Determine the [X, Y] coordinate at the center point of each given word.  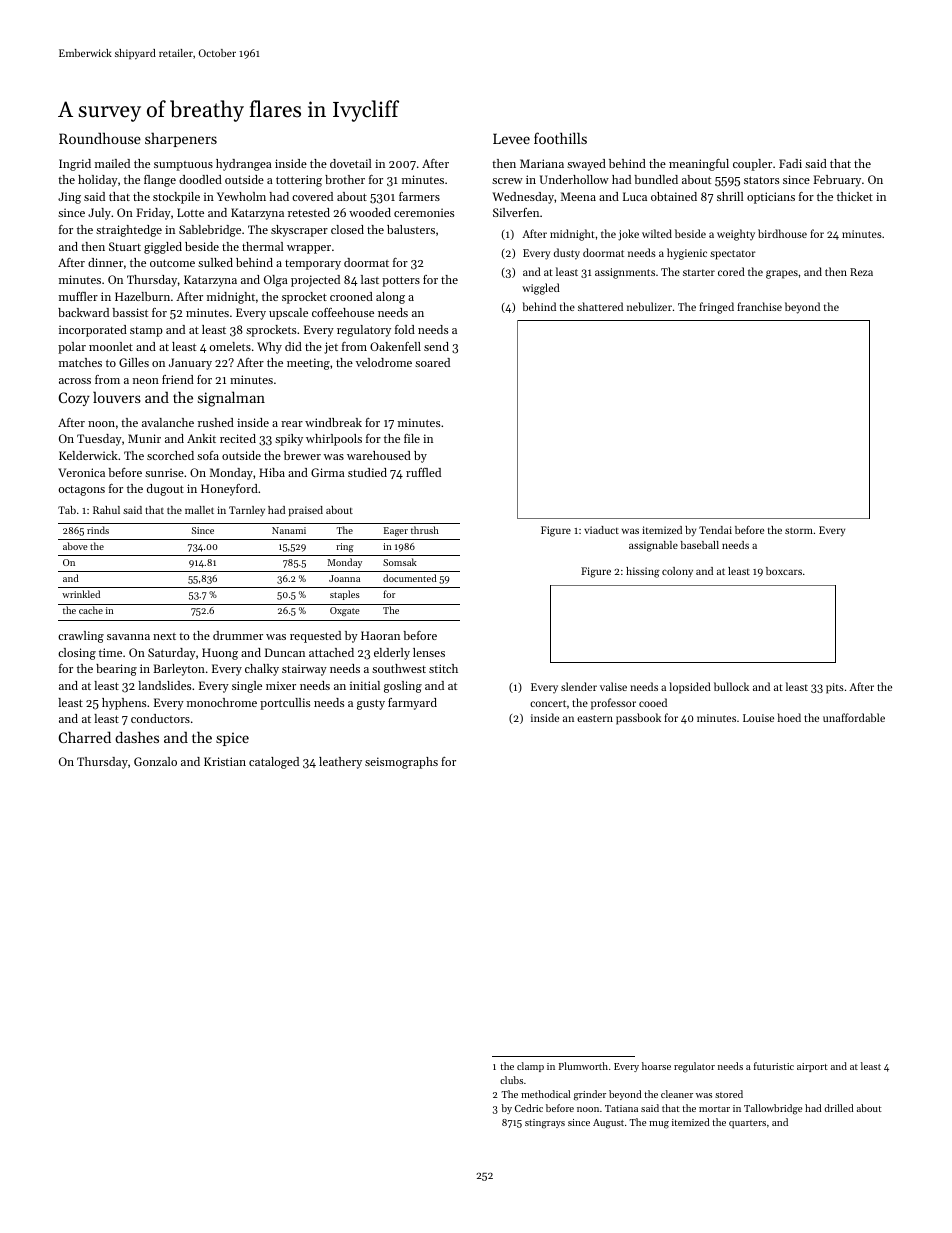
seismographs [401, 763]
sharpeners [181, 139]
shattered [600, 306]
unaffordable [854, 717]
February [837, 181]
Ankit [201, 438]
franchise [759, 306]
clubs [511, 1080]
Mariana [542, 163]
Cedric [529, 1108]
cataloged [274, 763]
